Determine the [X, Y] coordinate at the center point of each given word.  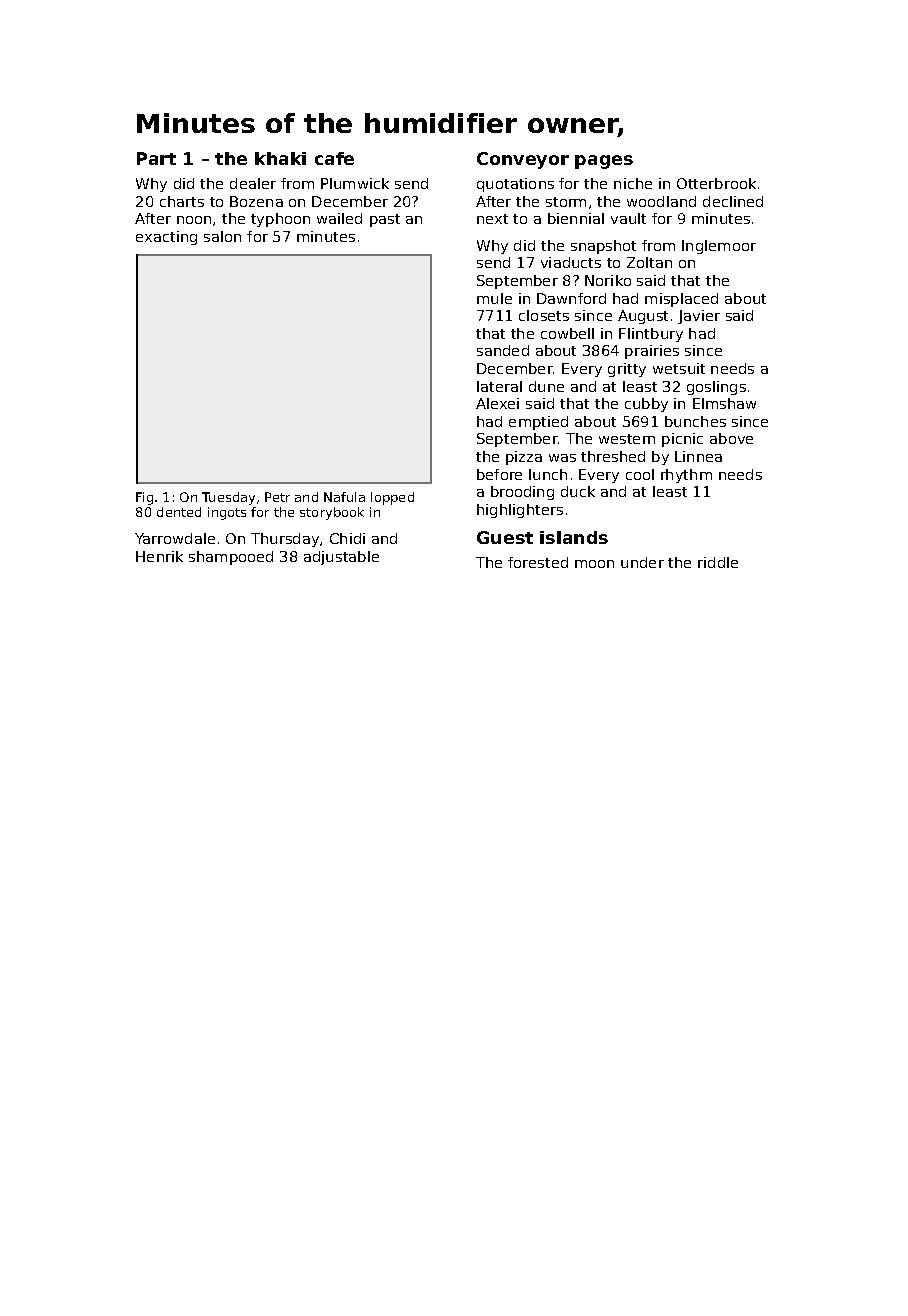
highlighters [520, 511]
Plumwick [355, 183]
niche [633, 183]
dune [546, 386]
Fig [144, 498]
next [492, 219]
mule [494, 298]
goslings [716, 388]
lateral [499, 386]
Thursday [285, 540]
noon [194, 220]
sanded [503, 350]
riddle [718, 562]
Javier [699, 317]
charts [182, 201]
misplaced [681, 300]
